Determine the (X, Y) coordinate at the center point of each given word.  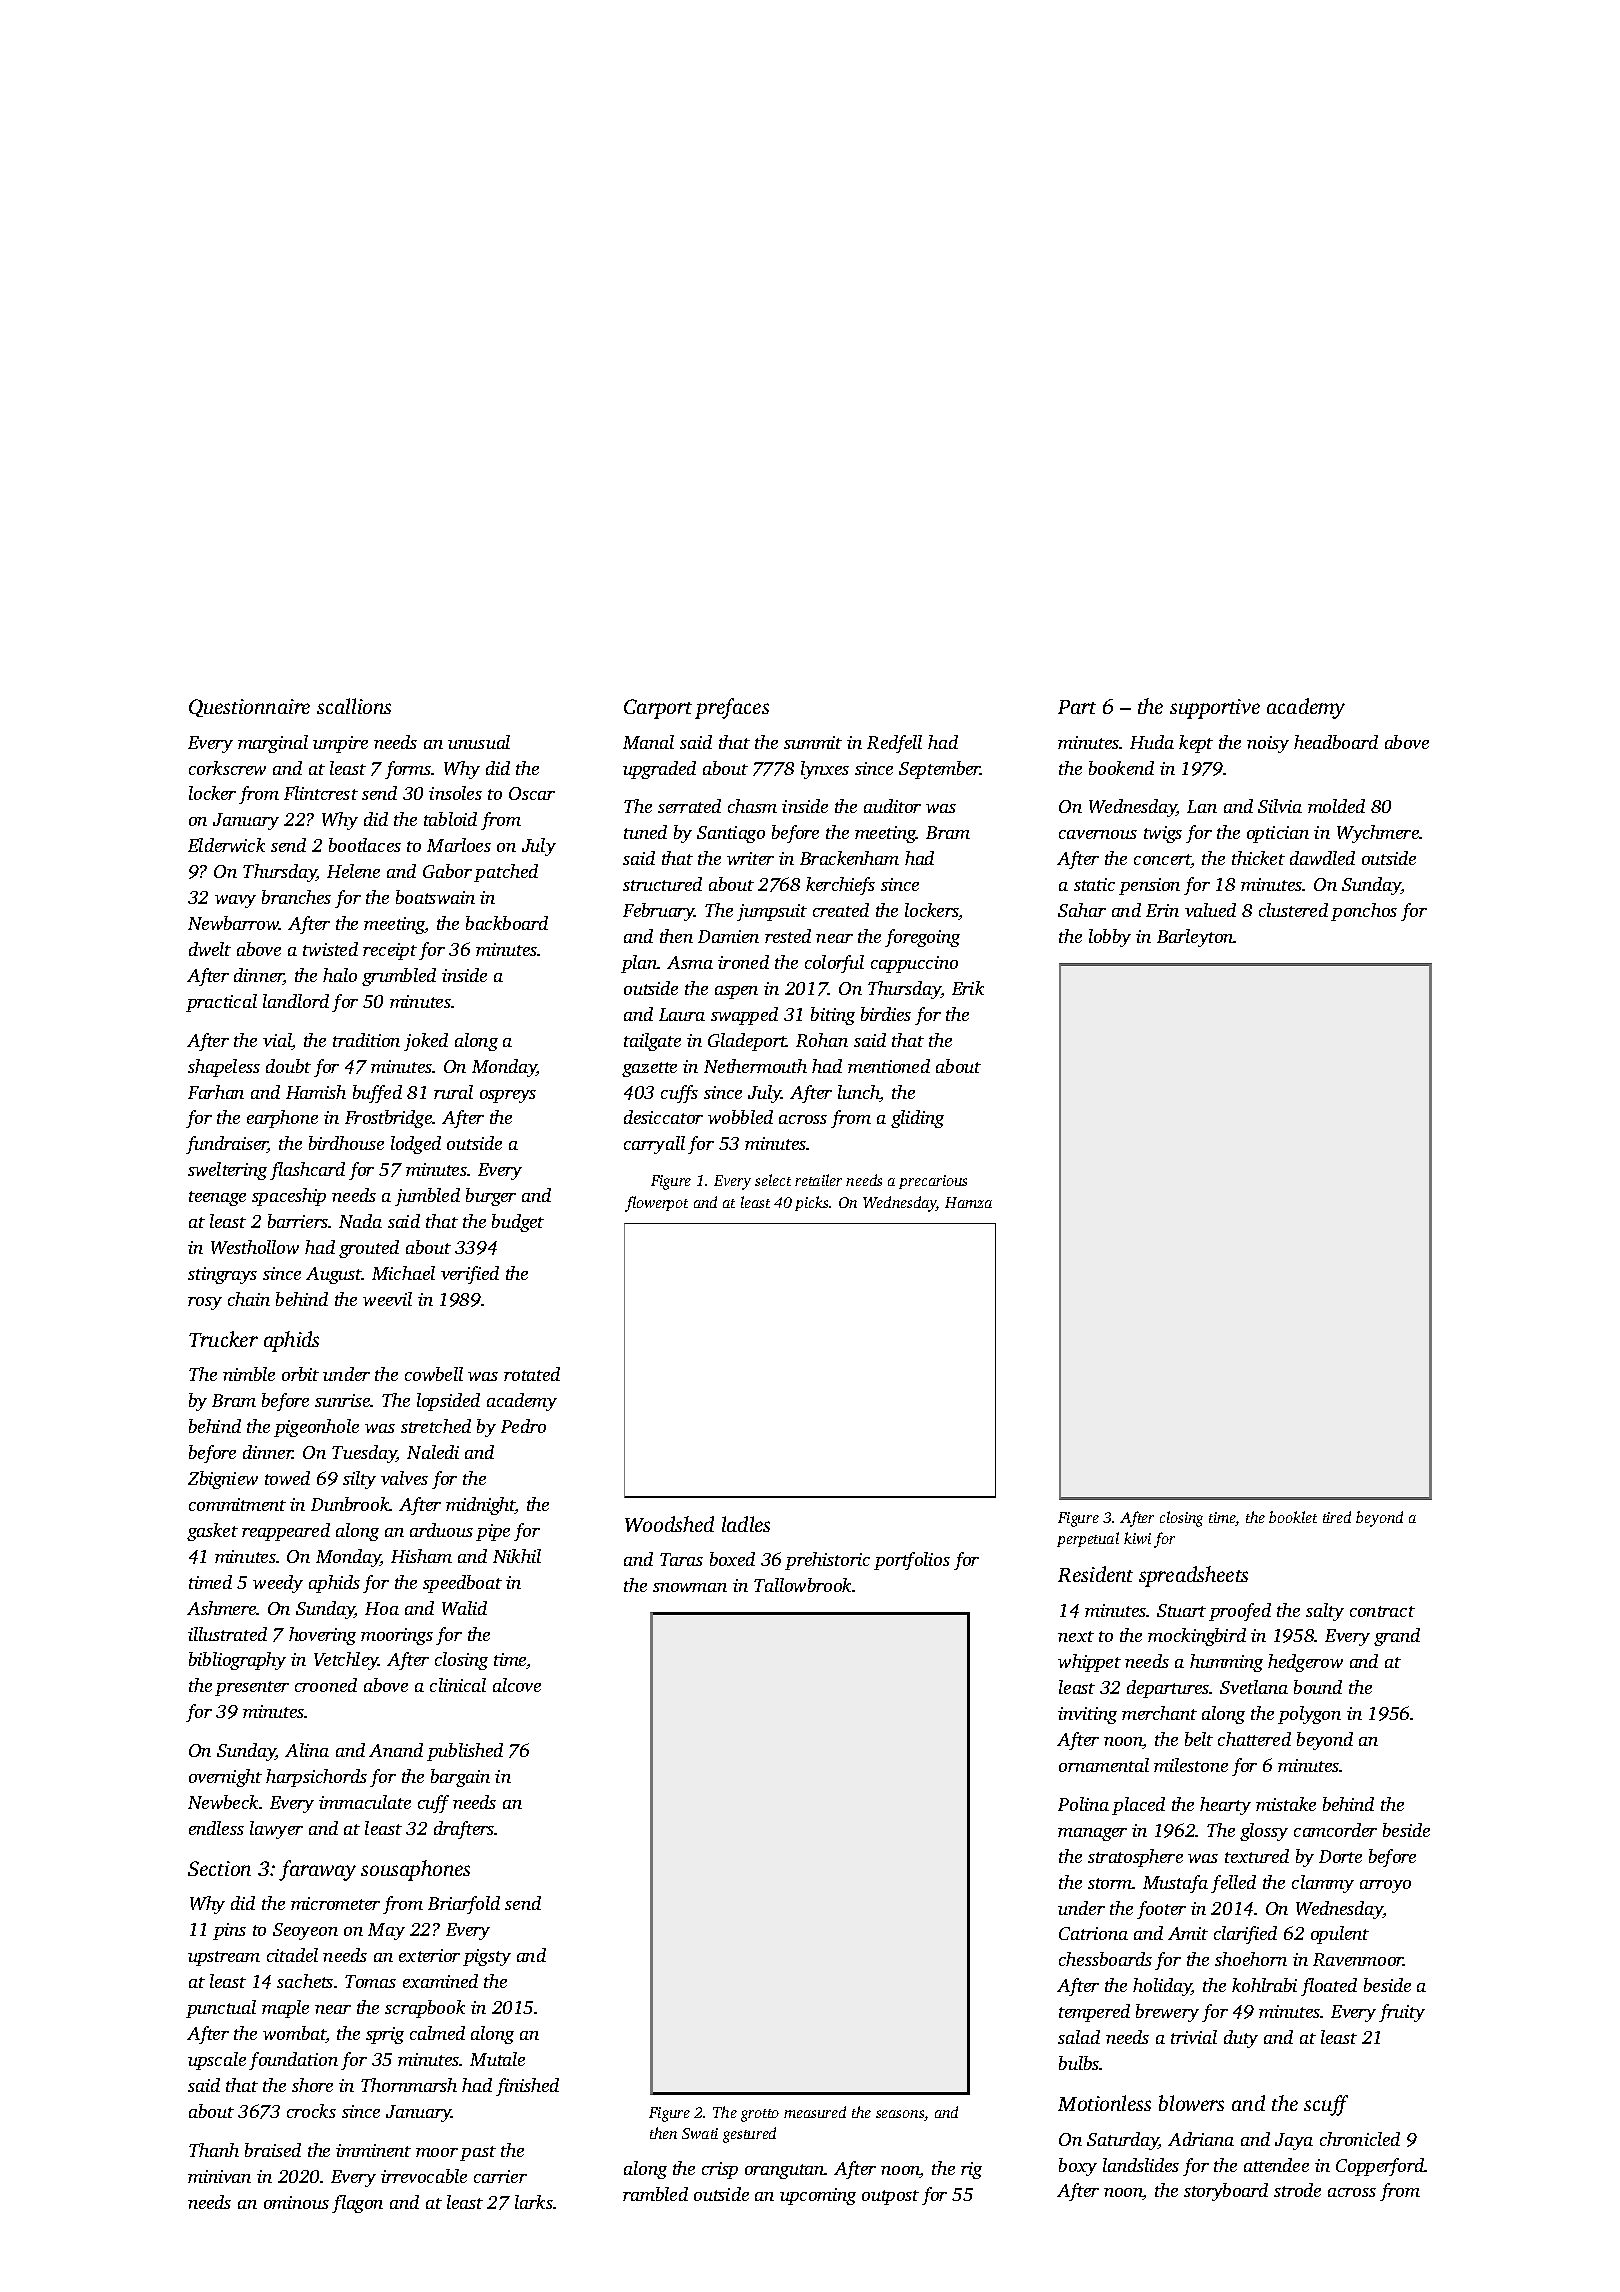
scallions (354, 706)
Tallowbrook (803, 1585)
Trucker (223, 1339)
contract (1382, 1611)
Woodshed (669, 1524)
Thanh (214, 2150)
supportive (1215, 709)
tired (1337, 1517)
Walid (464, 1608)
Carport (658, 709)
